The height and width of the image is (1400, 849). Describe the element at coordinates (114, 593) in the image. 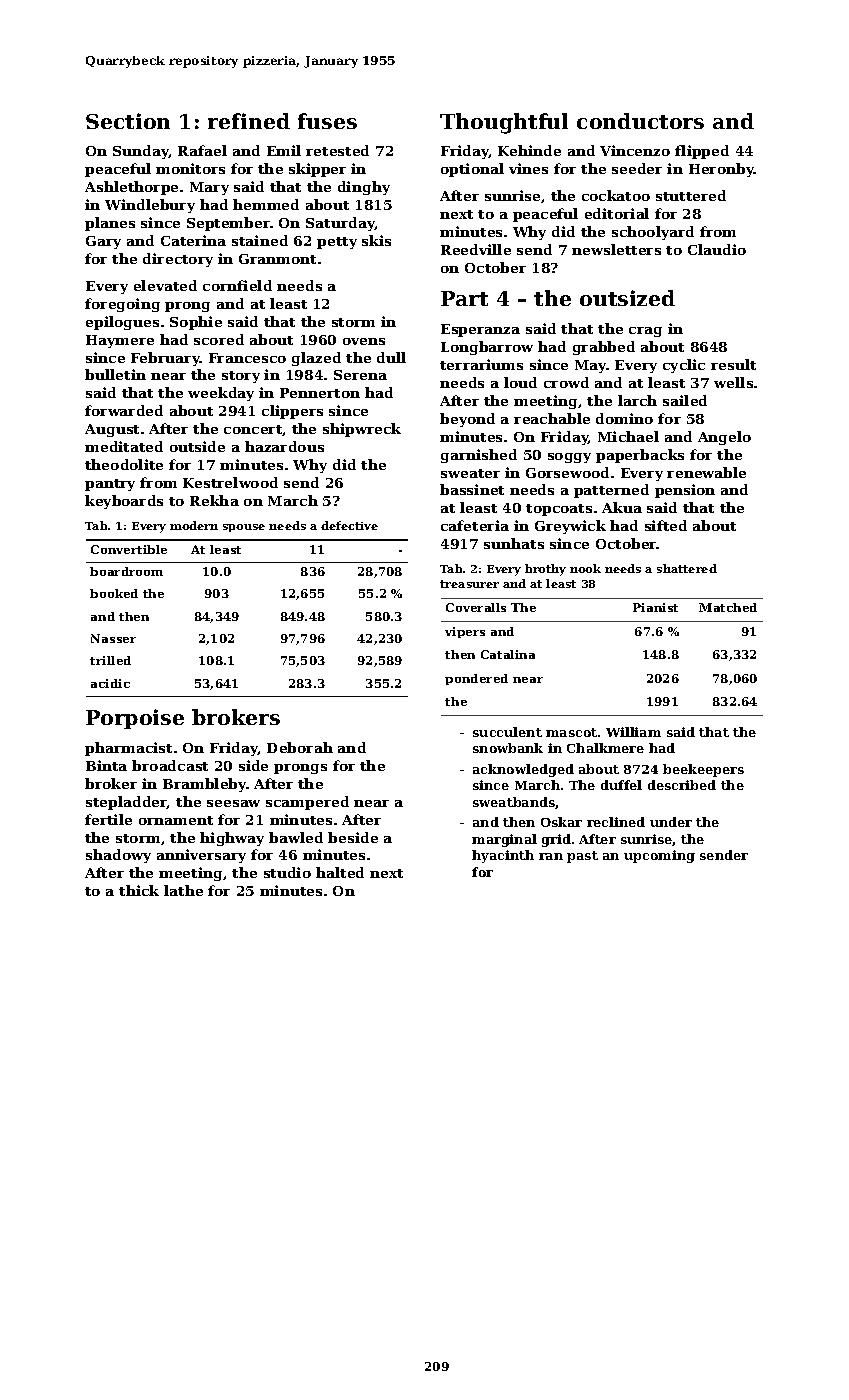

I see `booked` at that location.
